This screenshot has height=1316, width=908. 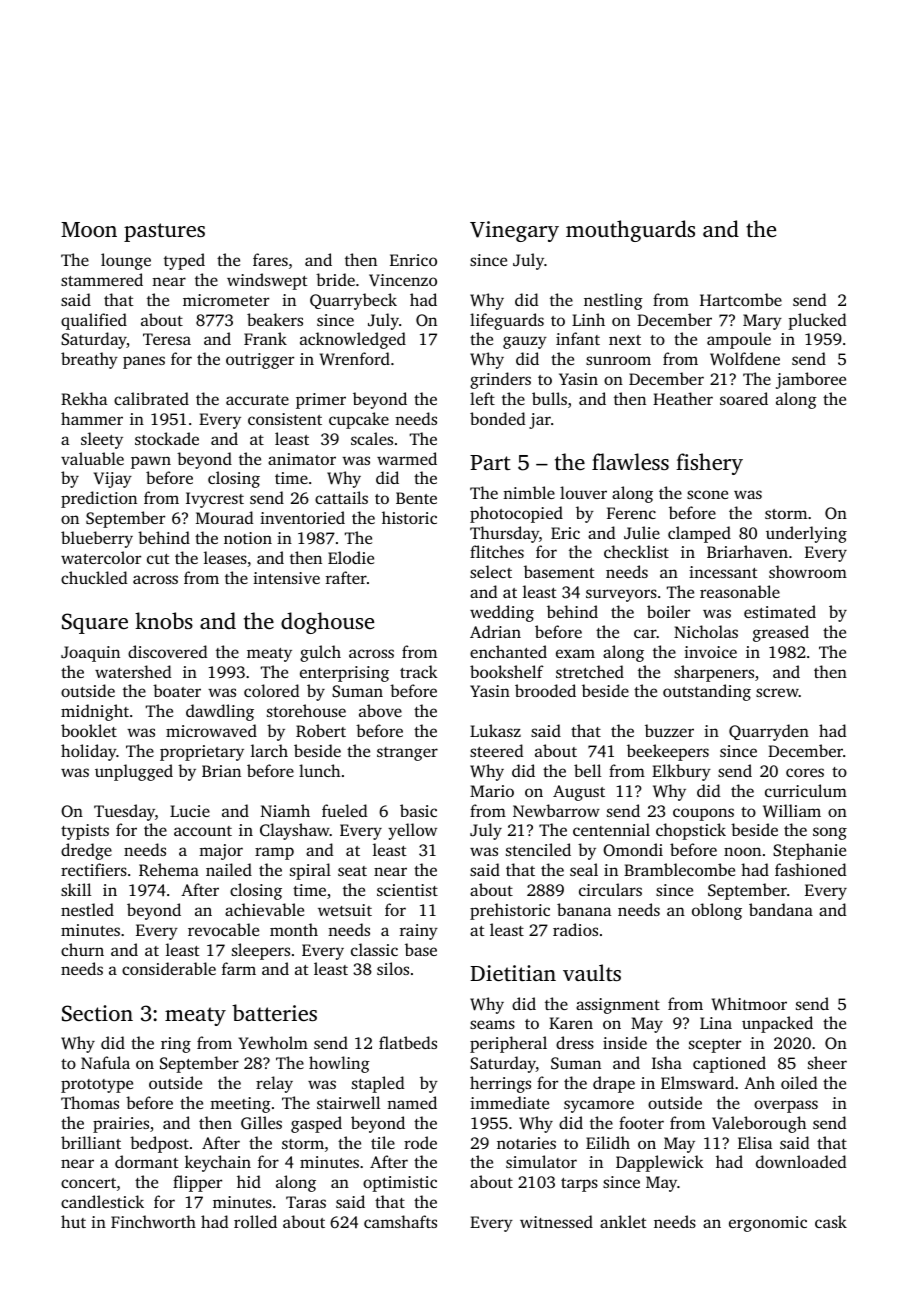 What do you see at coordinates (380, 710) in the screenshot?
I see `above` at bounding box center [380, 710].
